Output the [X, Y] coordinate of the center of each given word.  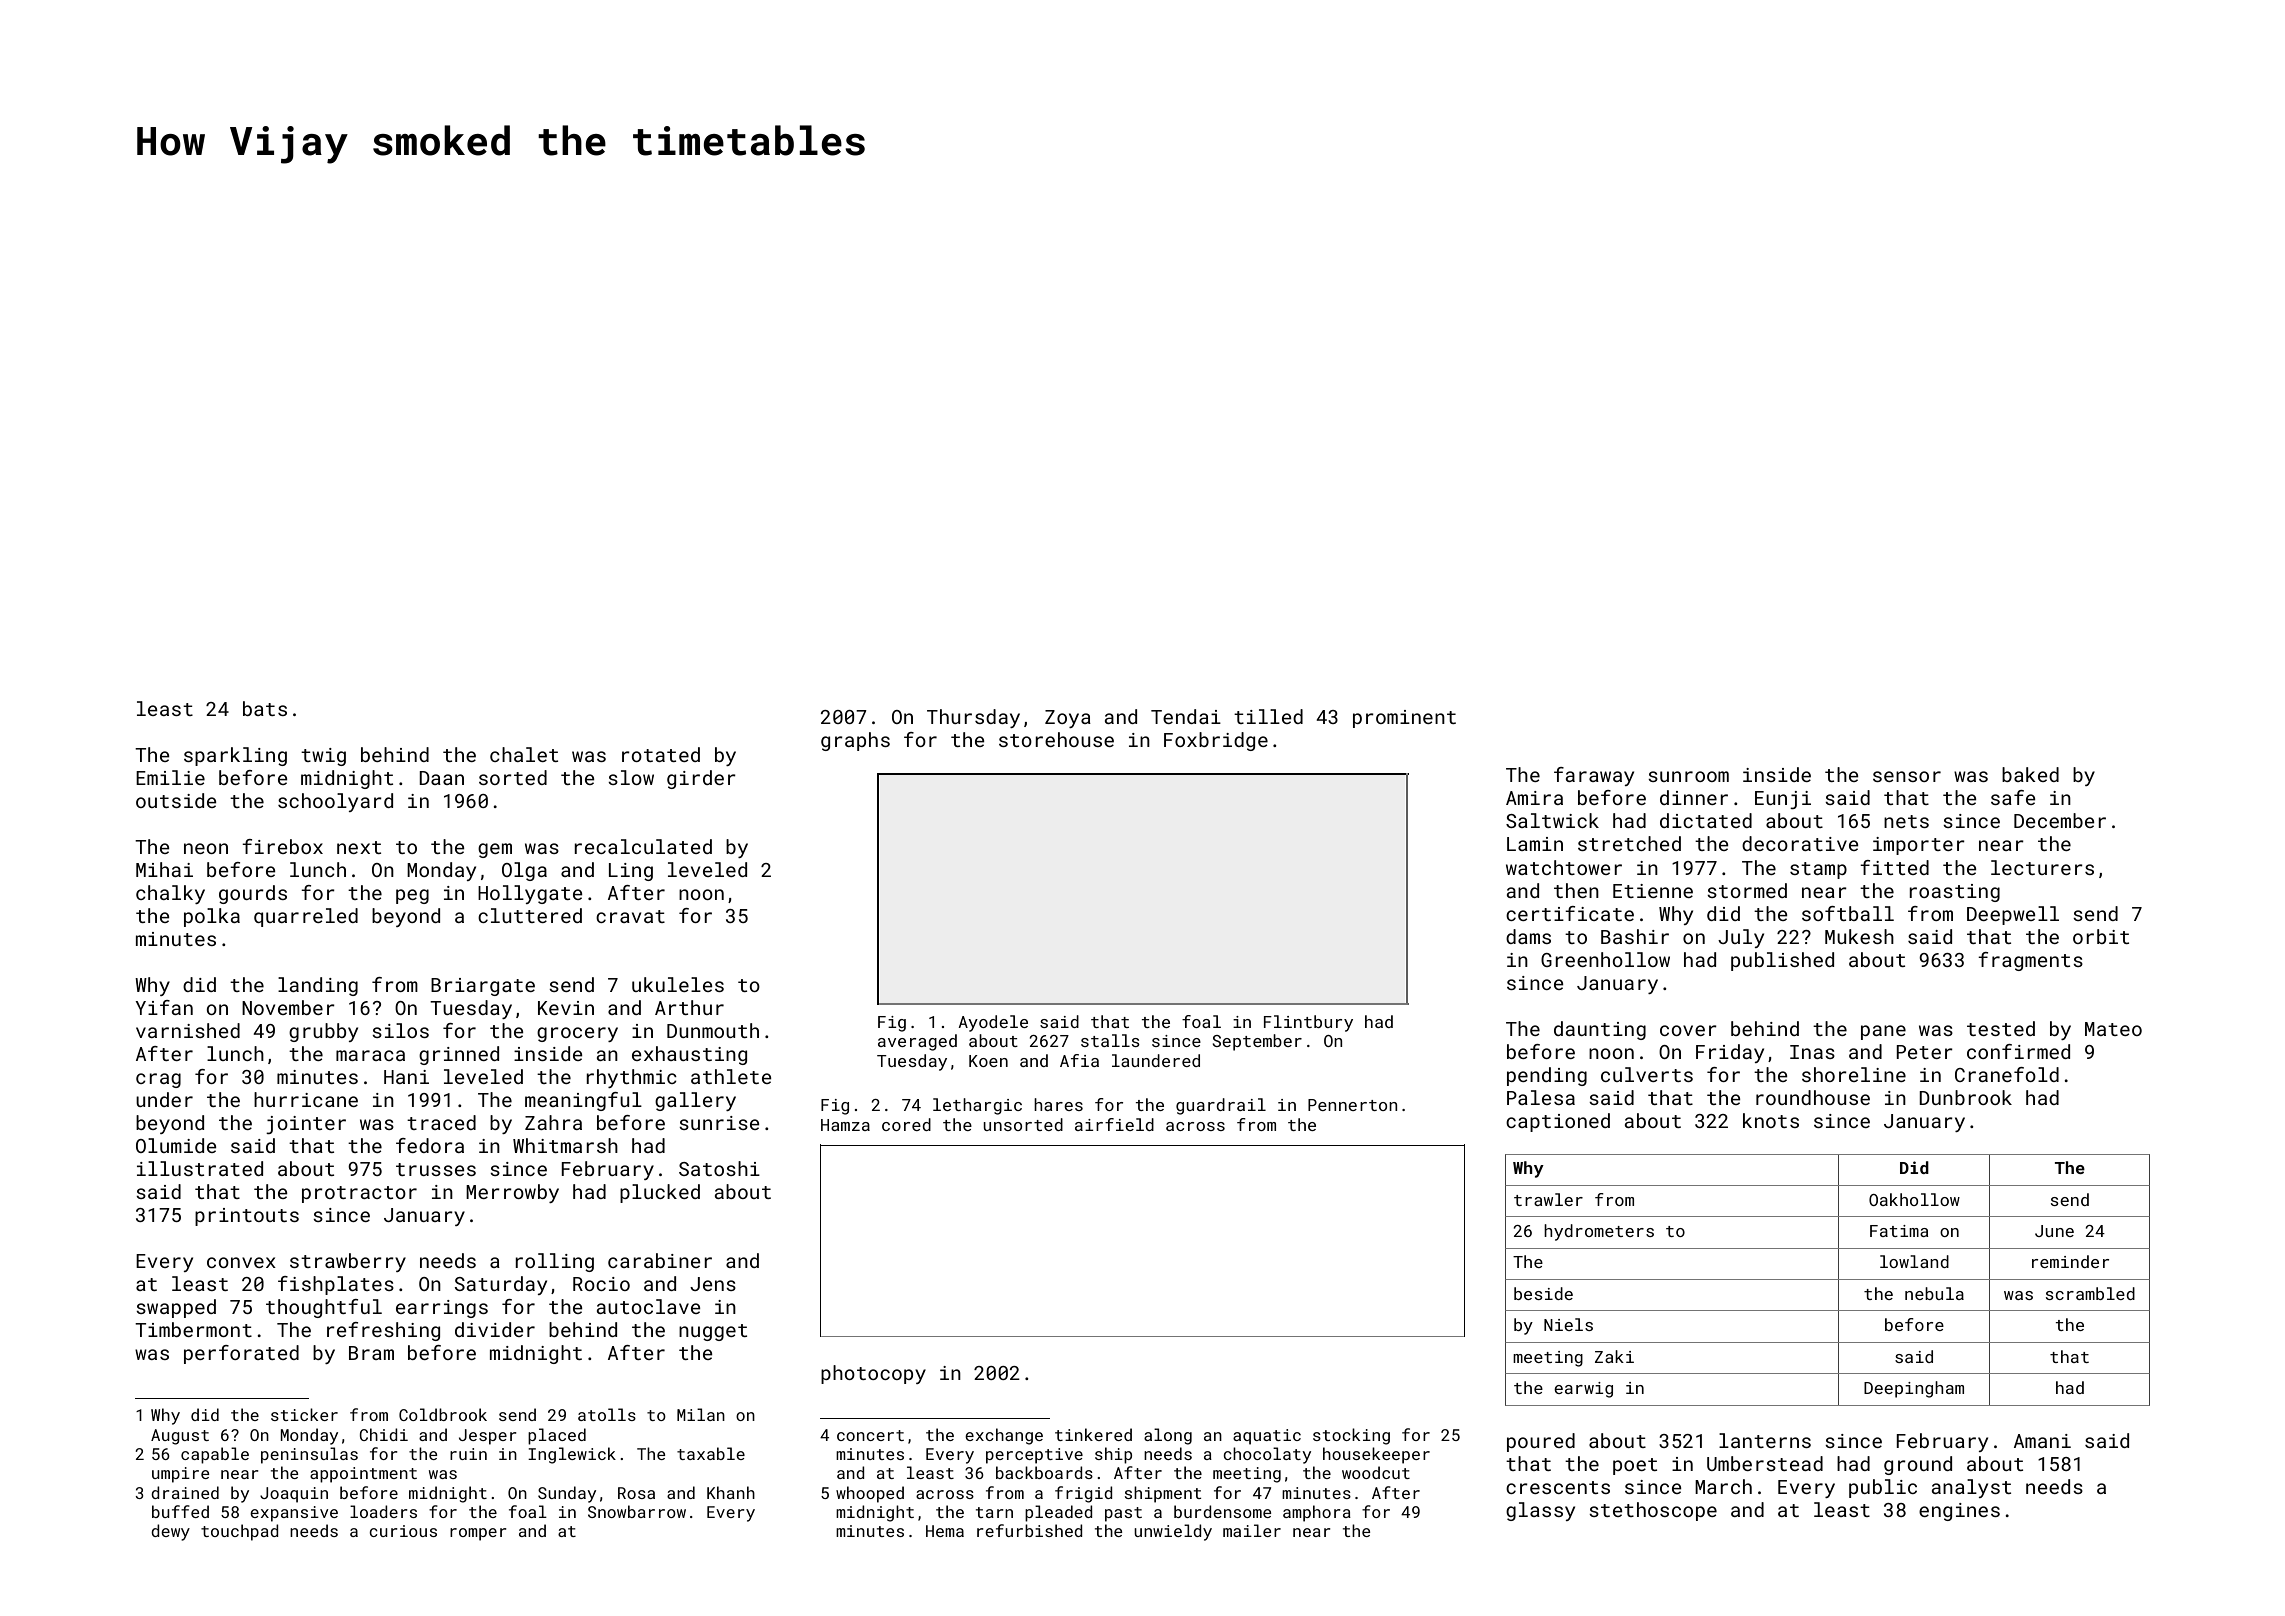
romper [478, 1534]
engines [1959, 1512]
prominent [1404, 719]
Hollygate [530, 894]
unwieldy [1173, 1532]
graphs [855, 741]
